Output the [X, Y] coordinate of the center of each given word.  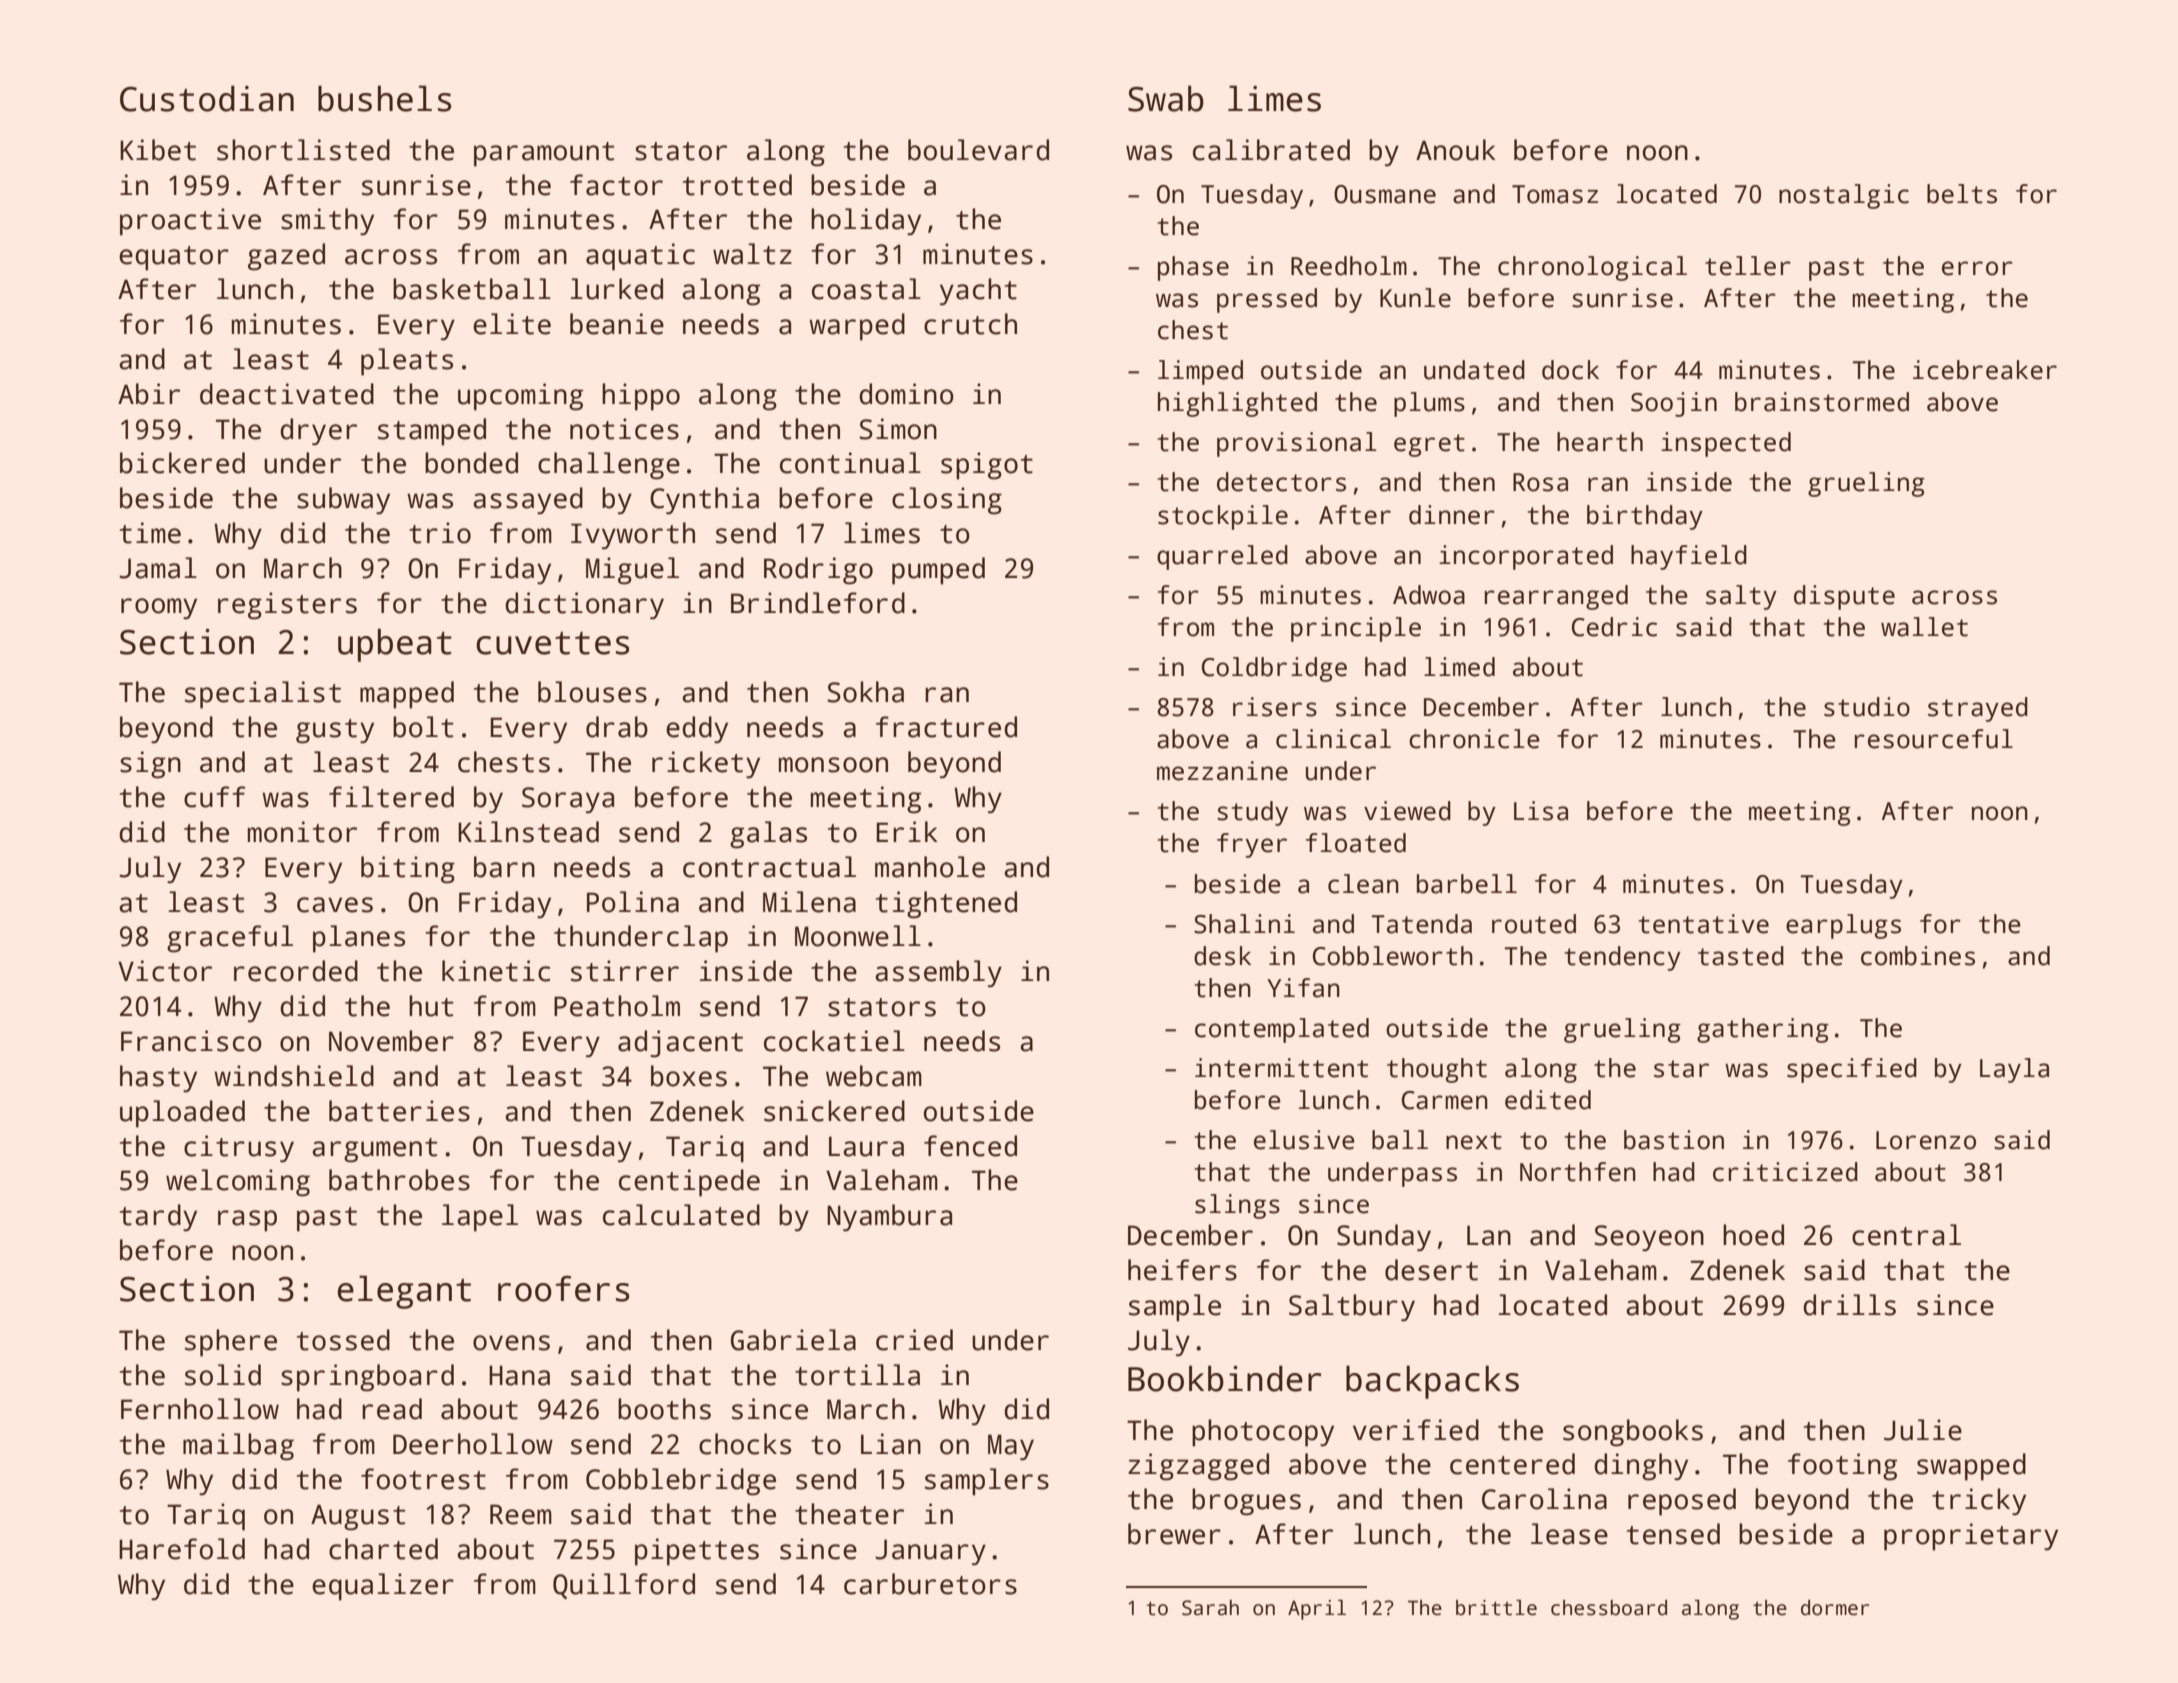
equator [174, 258]
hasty [158, 1079]
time [150, 533]
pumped [938, 571]
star [1681, 1069]
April [1317, 1610]
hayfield [1689, 557]
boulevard [978, 150]
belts [1962, 194]
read [392, 1409]
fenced [970, 1146]
